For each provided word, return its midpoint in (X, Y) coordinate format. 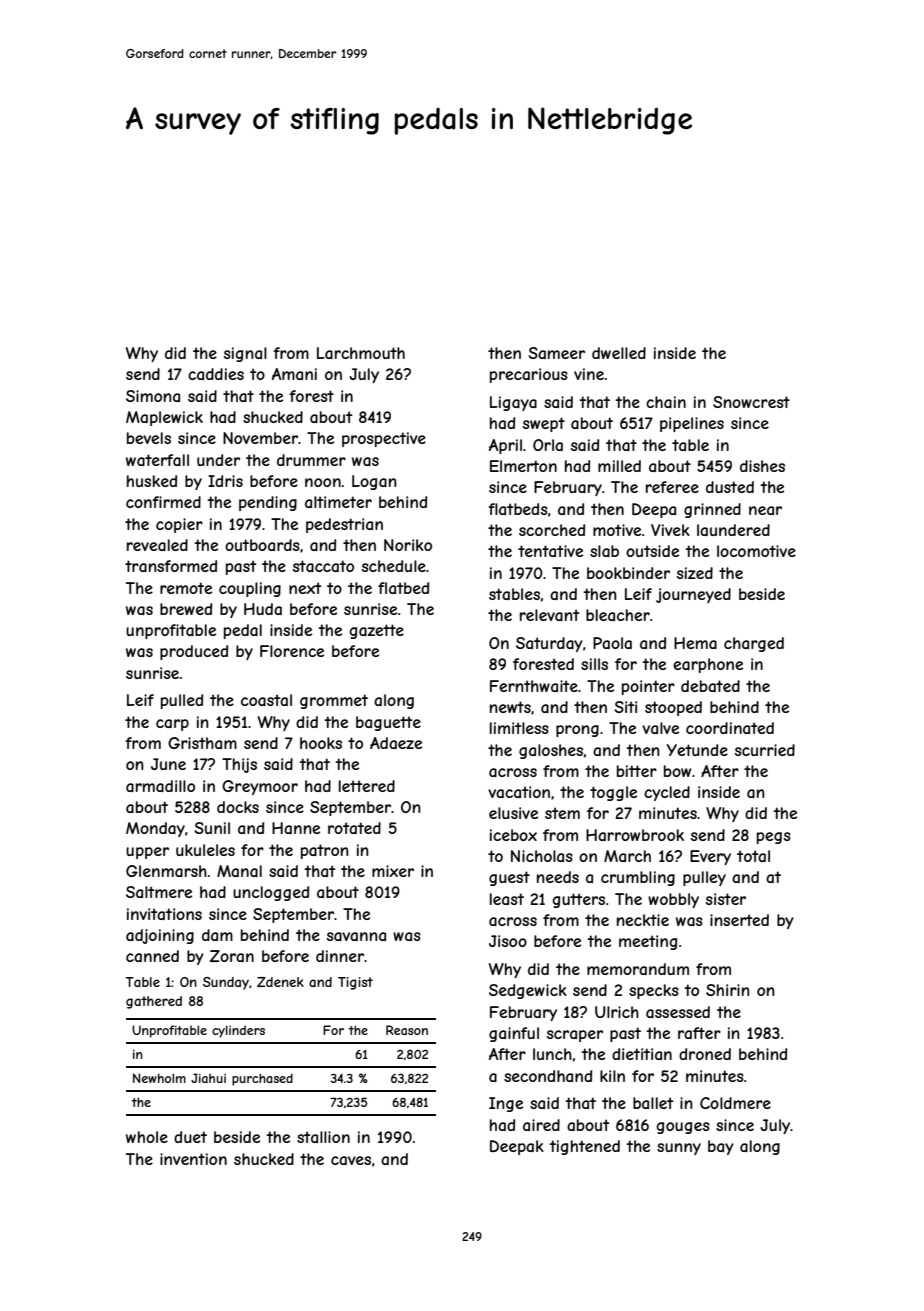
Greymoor (260, 787)
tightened (584, 1147)
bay (721, 1147)
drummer (311, 460)
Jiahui (208, 1078)
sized (695, 573)
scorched (552, 530)
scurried (765, 750)
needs (558, 877)
